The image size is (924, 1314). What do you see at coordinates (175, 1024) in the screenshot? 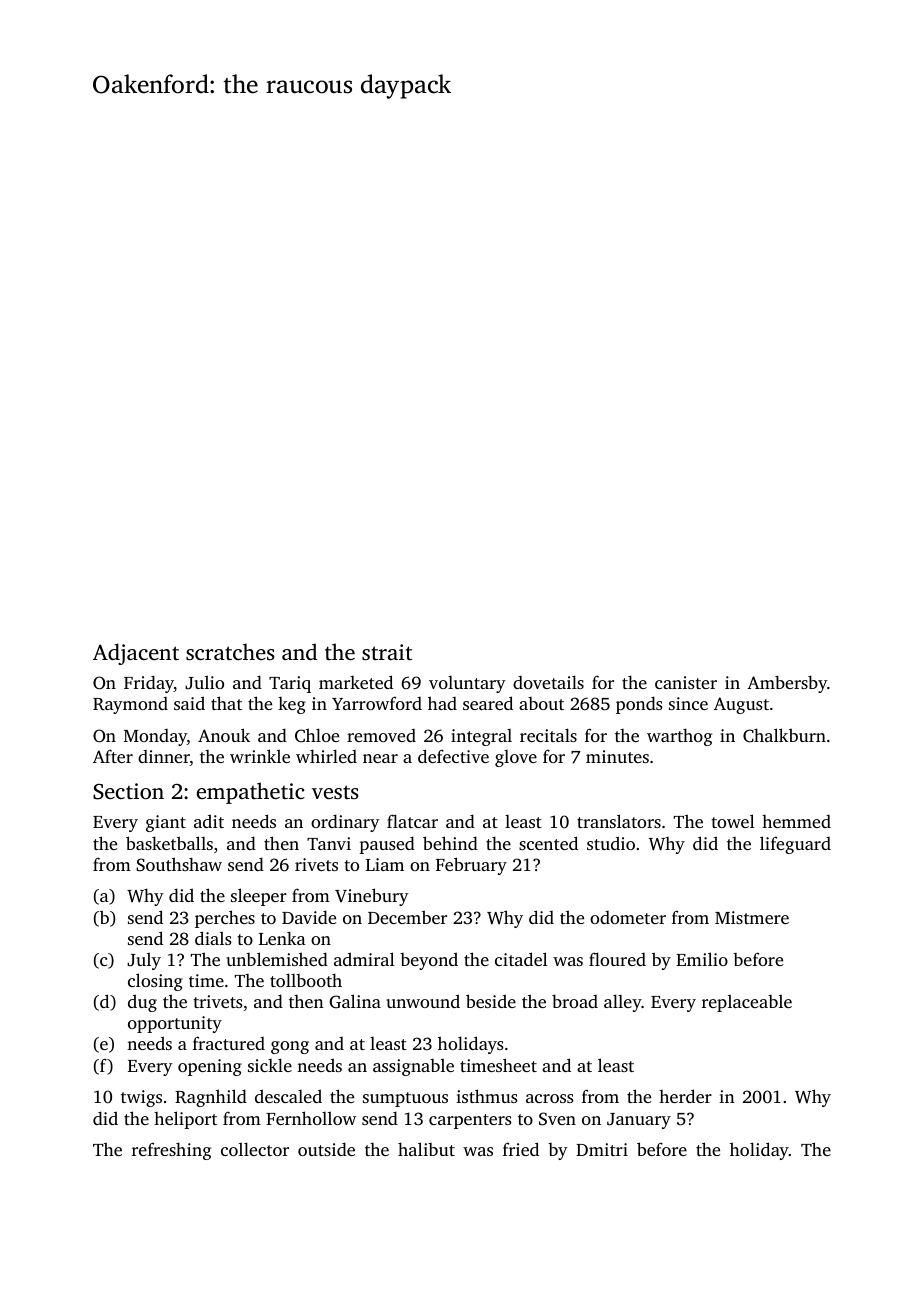
I see `opportunity` at bounding box center [175, 1024].
